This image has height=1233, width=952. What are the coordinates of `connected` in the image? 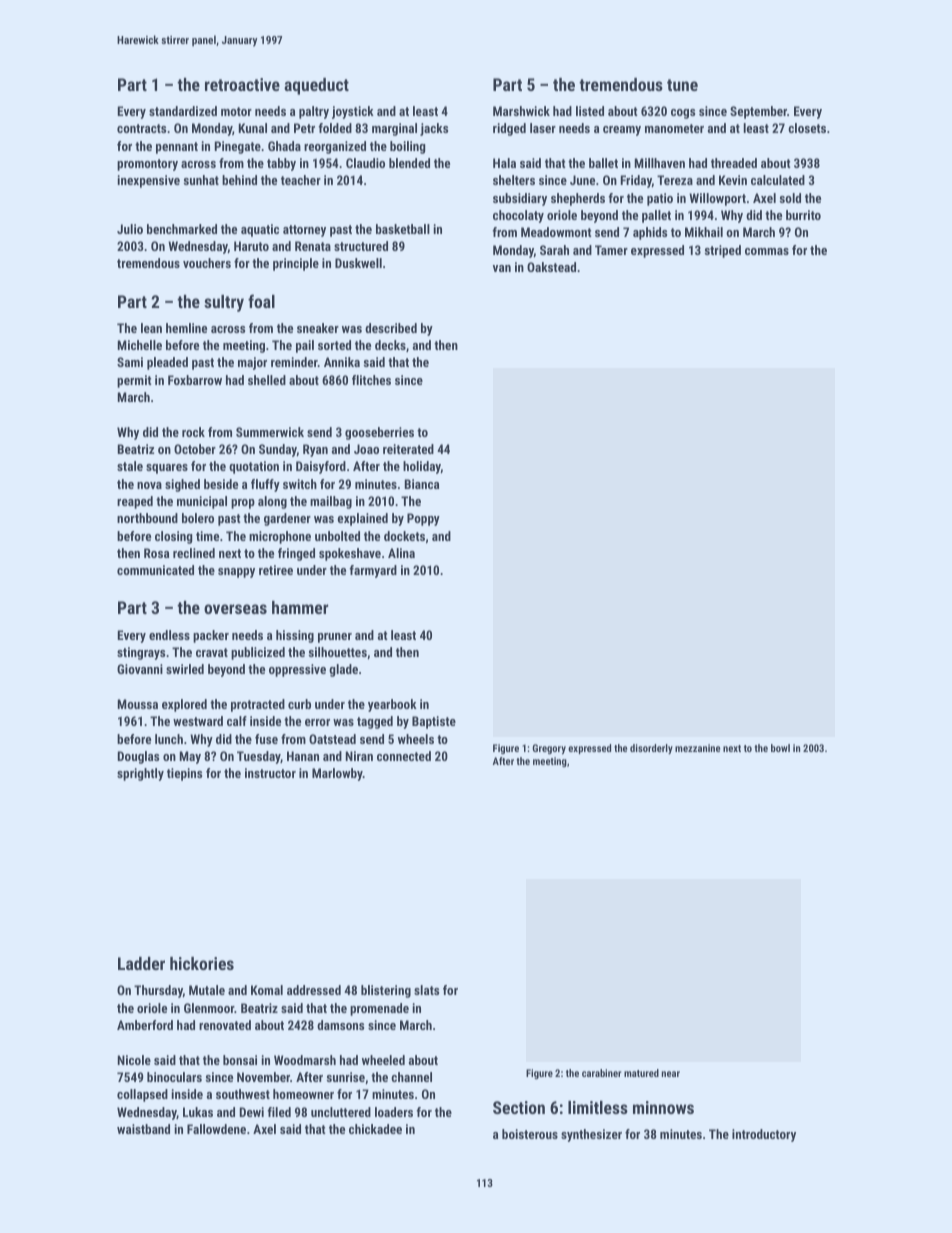 It's located at (404, 756).
